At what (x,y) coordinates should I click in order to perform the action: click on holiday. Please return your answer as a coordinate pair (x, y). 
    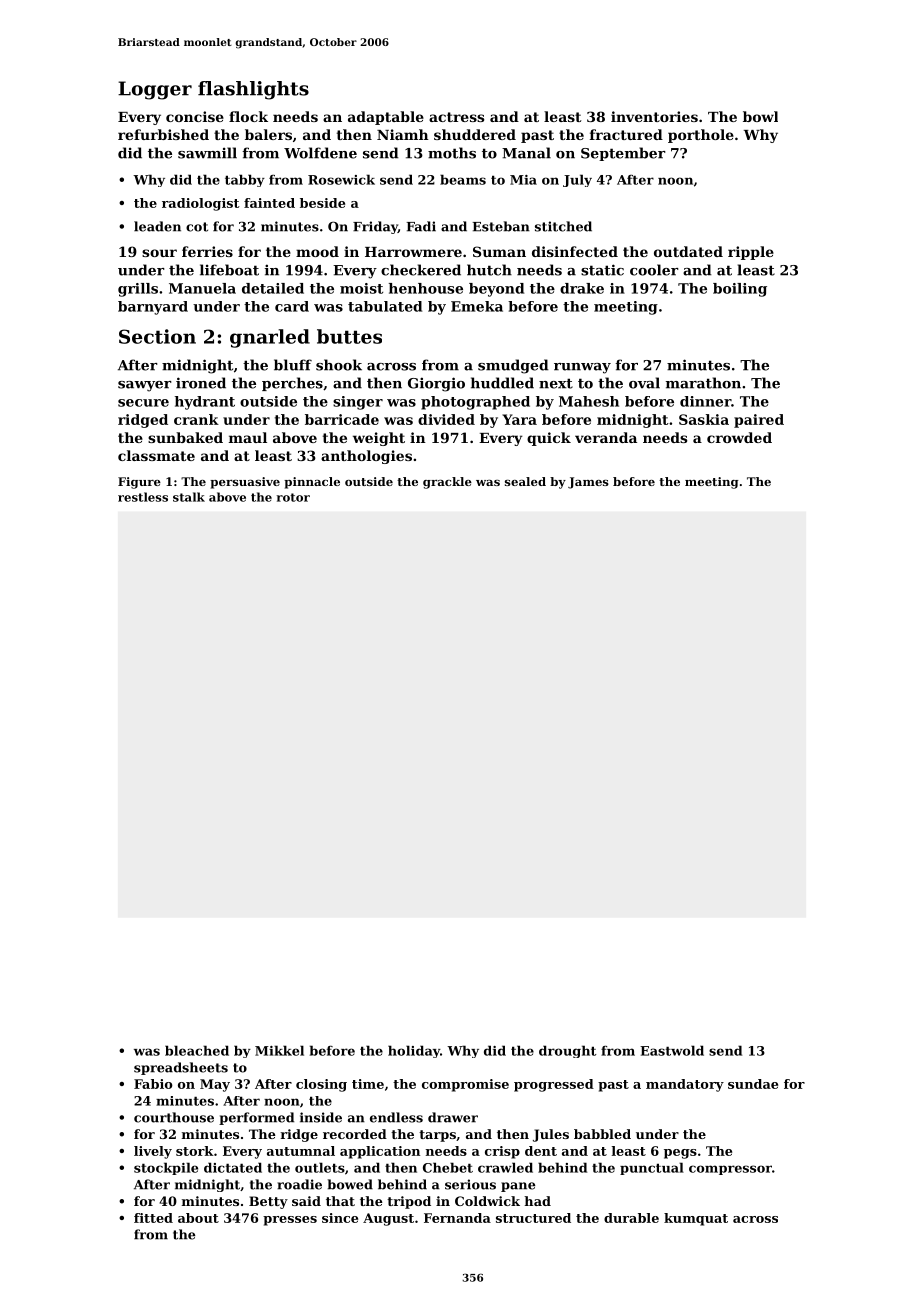
    Looking at the image, I should click on (414, 1051).
